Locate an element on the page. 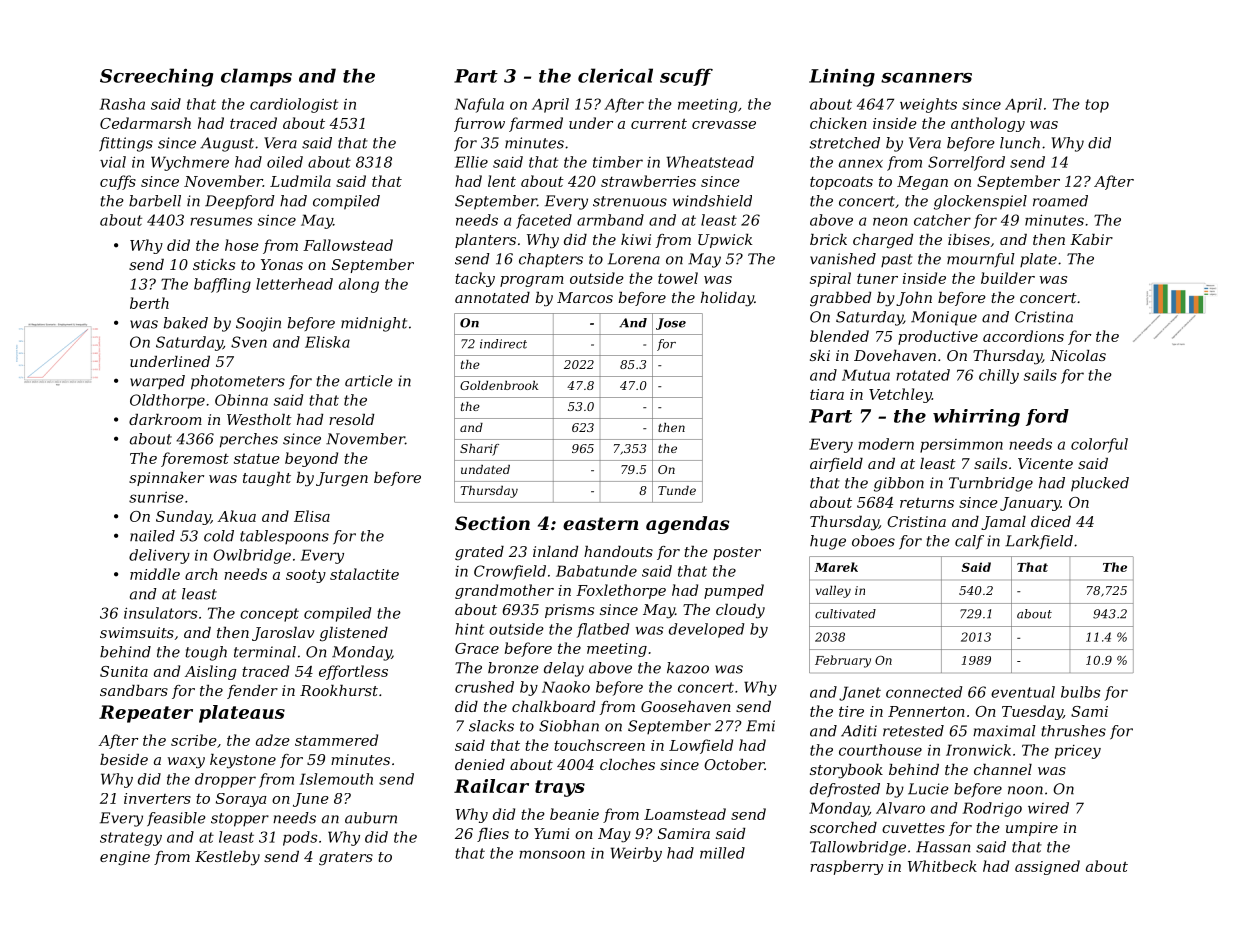 The image size is (1233, 952). clamps is located at coordinates (256, 77).
